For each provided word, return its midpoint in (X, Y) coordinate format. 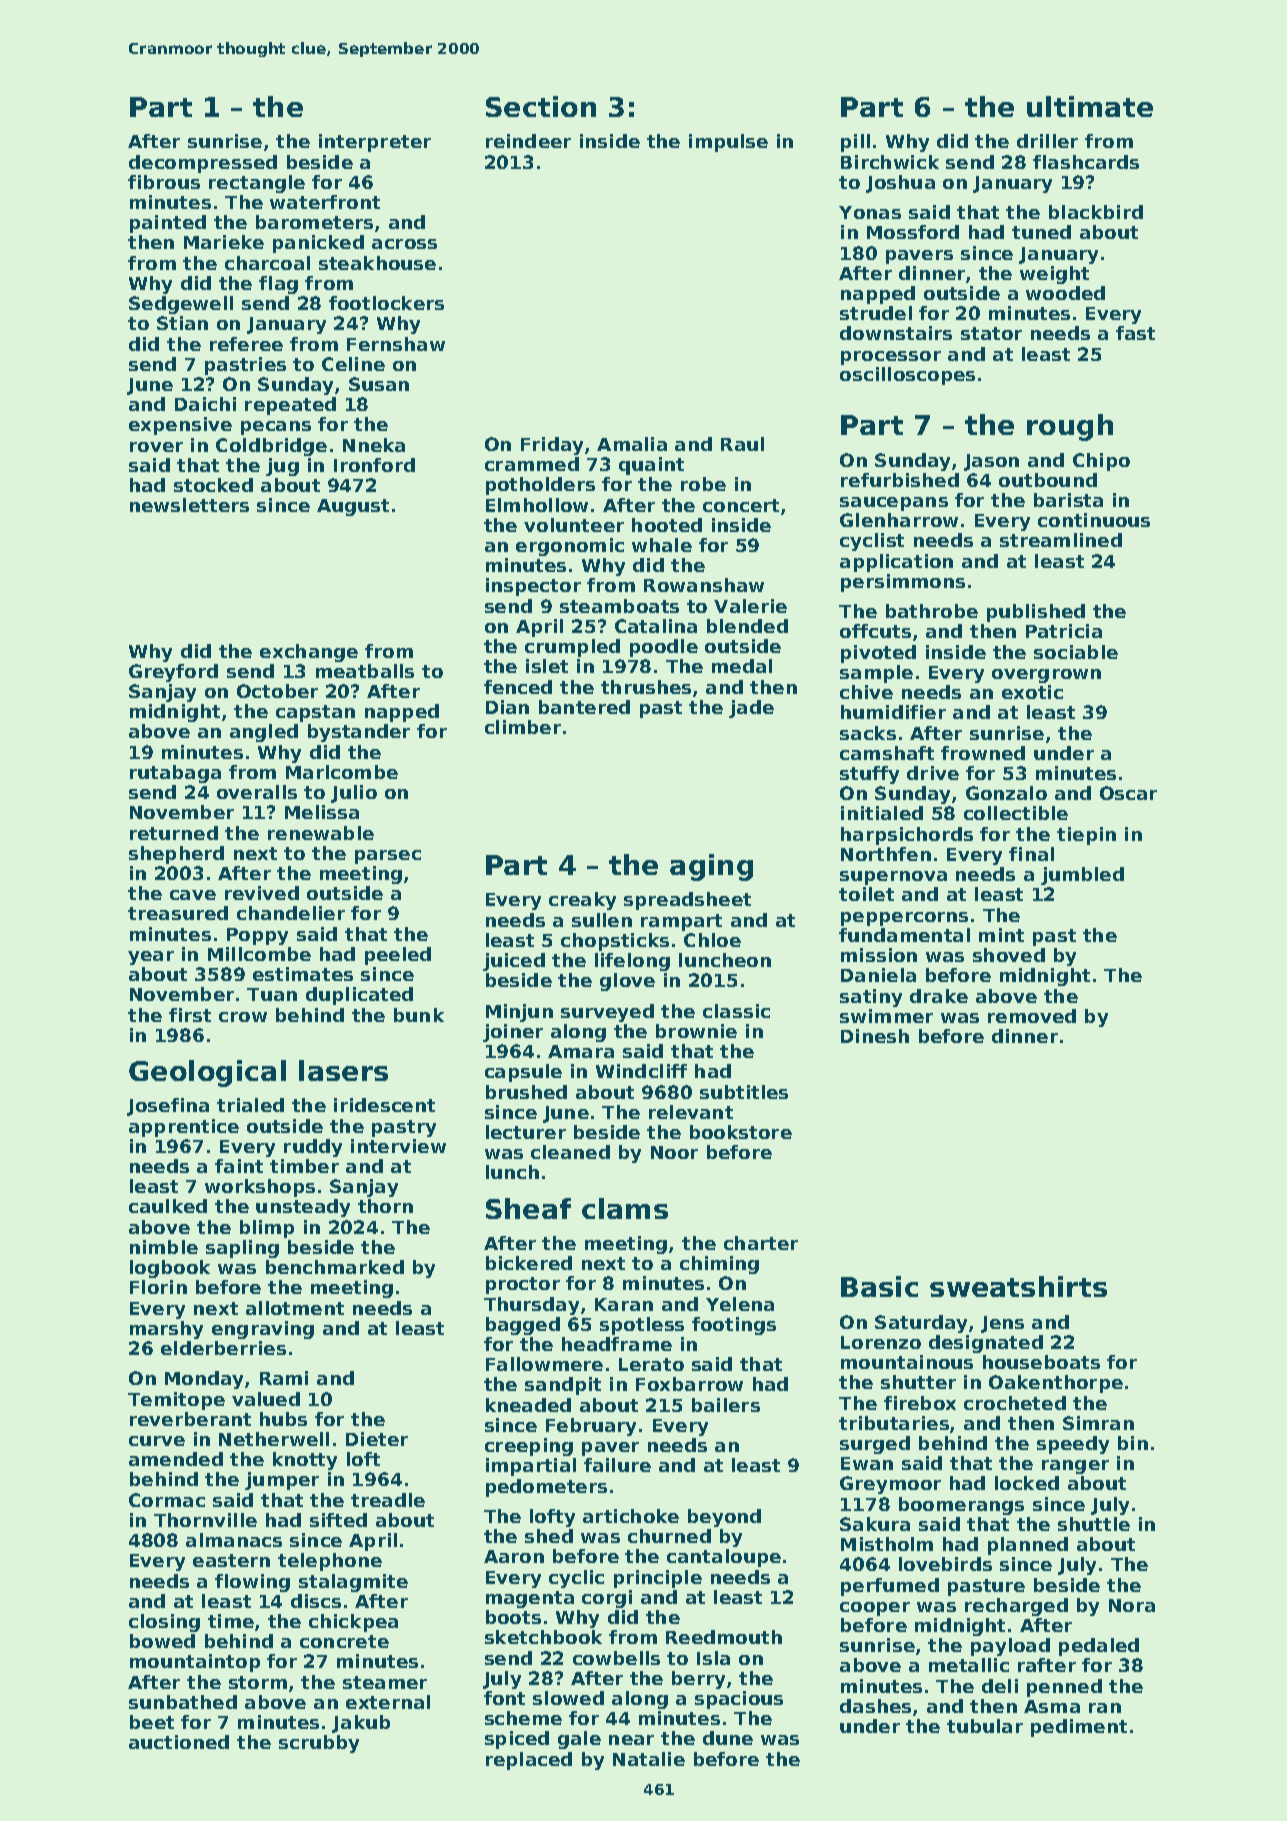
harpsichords (907, 836)
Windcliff (641, 1071)
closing (164, 1623)
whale (662, 545)
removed (1032, 1016)
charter (761, 1243)
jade (751, 709)
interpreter (375, 143)
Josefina (168, 1107)
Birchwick (890, 162)
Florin (158, 1287)
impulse (728, 143)
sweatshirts (1018, 1286)
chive (866, 692)
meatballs (365, 671)
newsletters (189, 505)
